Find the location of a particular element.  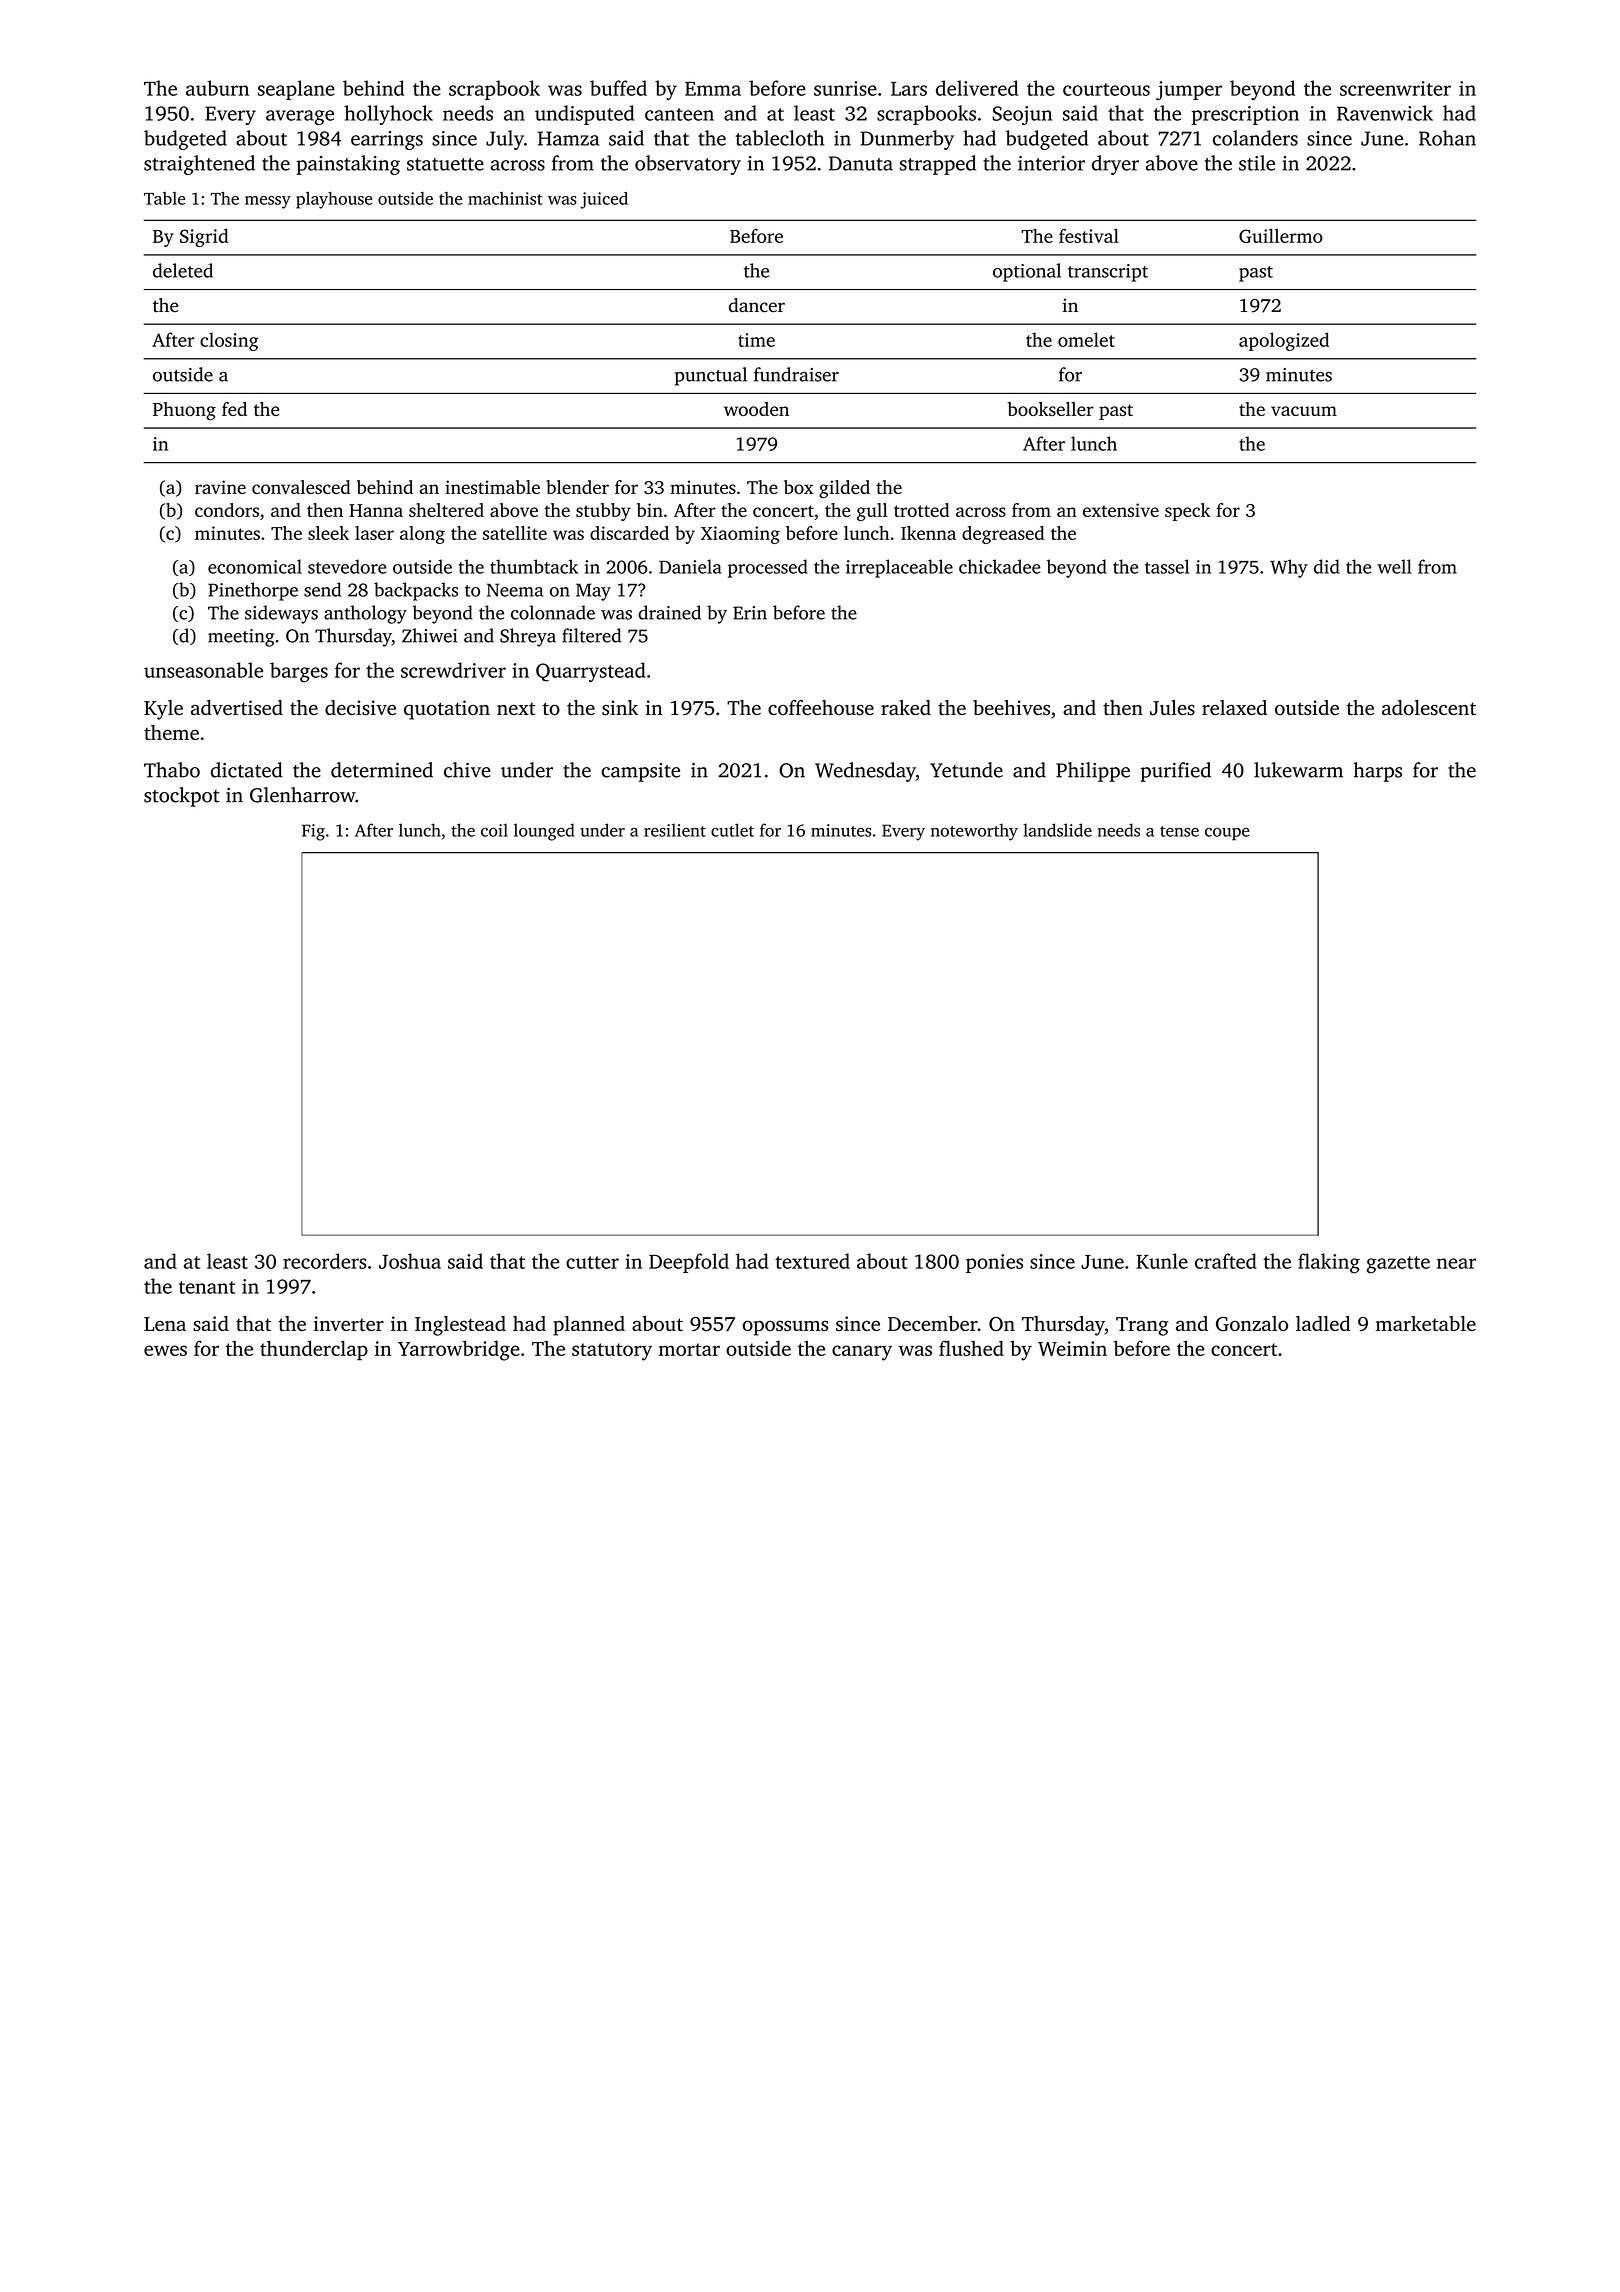

Wednesday is located at coordinates (865, 772).
